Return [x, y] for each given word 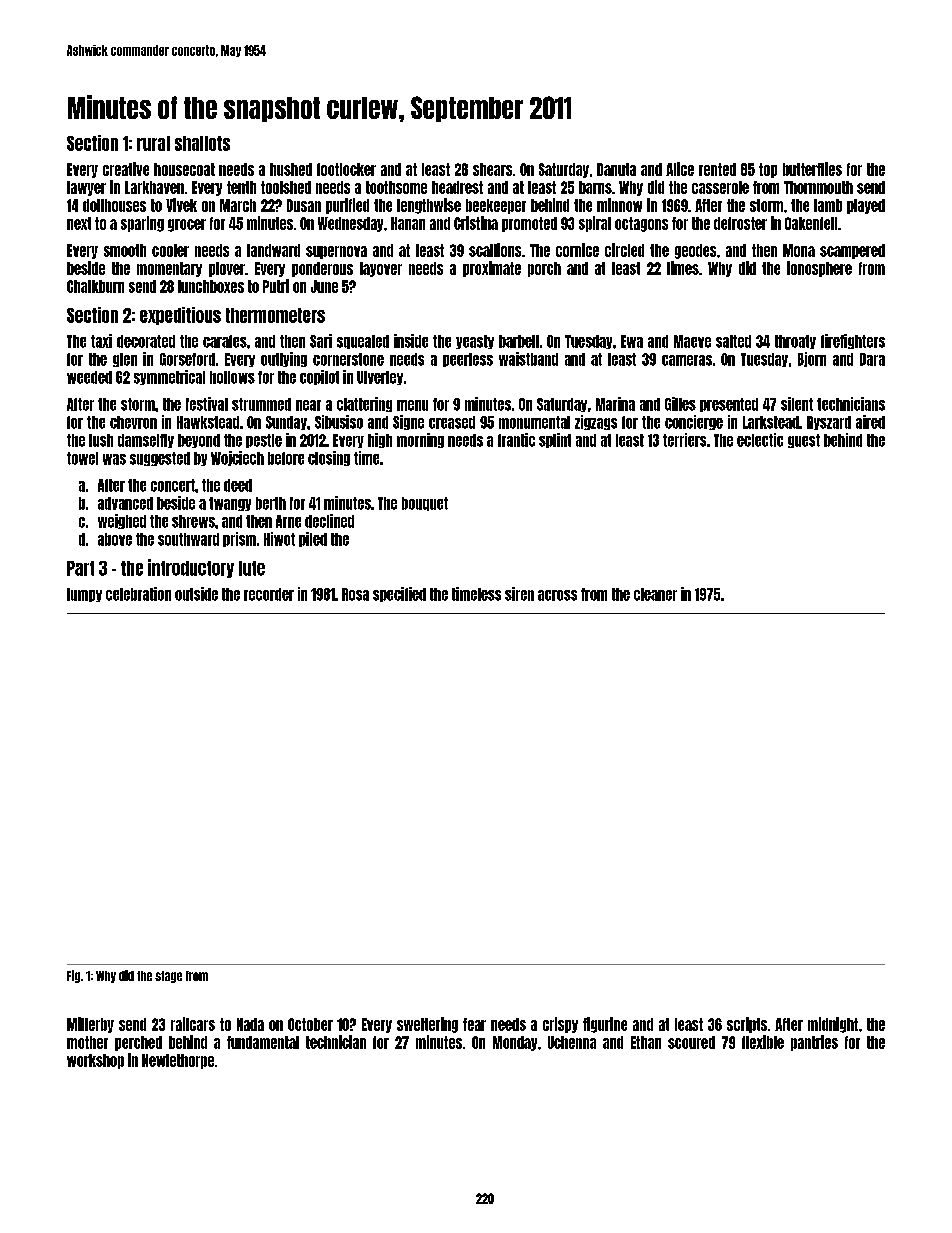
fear [474, 1024]
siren [519, 594]
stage [168, 977]
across [557, 595]
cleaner [655, 594]
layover [381, 269]
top [768, 170]
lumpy [84, 595]
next [79, 223]
